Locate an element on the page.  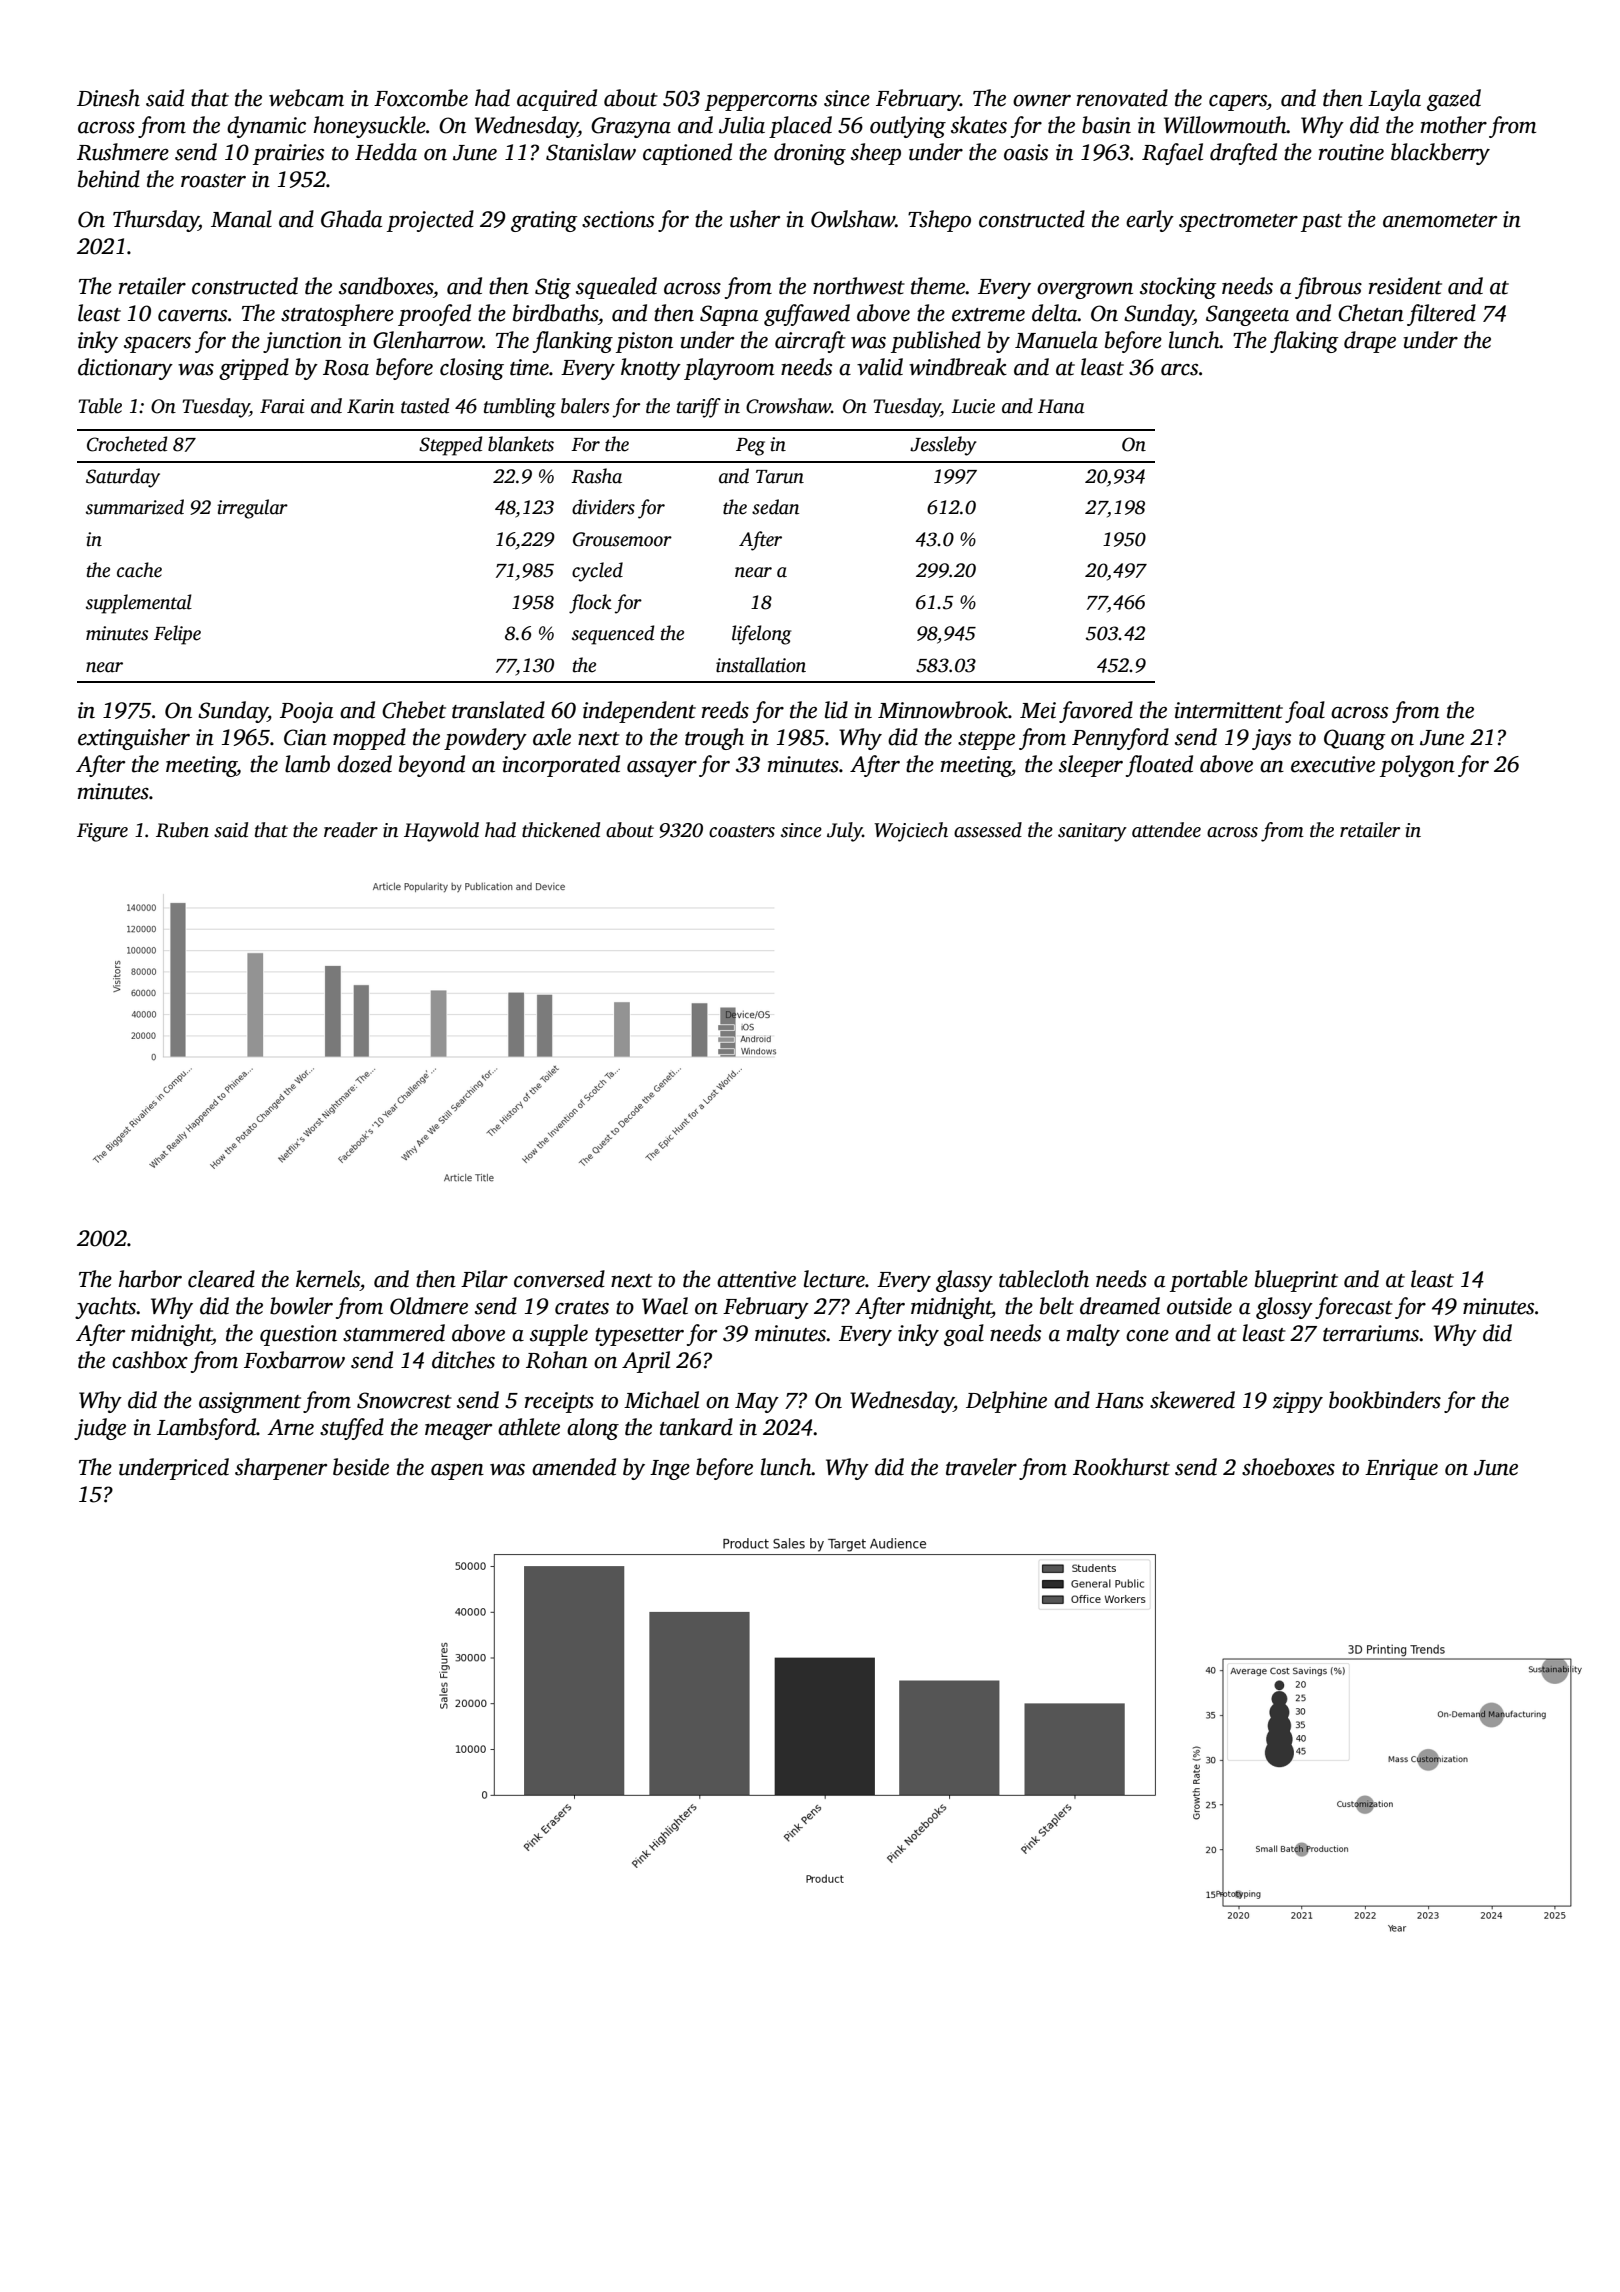
renovated is located at coordinates (1122, 98).
